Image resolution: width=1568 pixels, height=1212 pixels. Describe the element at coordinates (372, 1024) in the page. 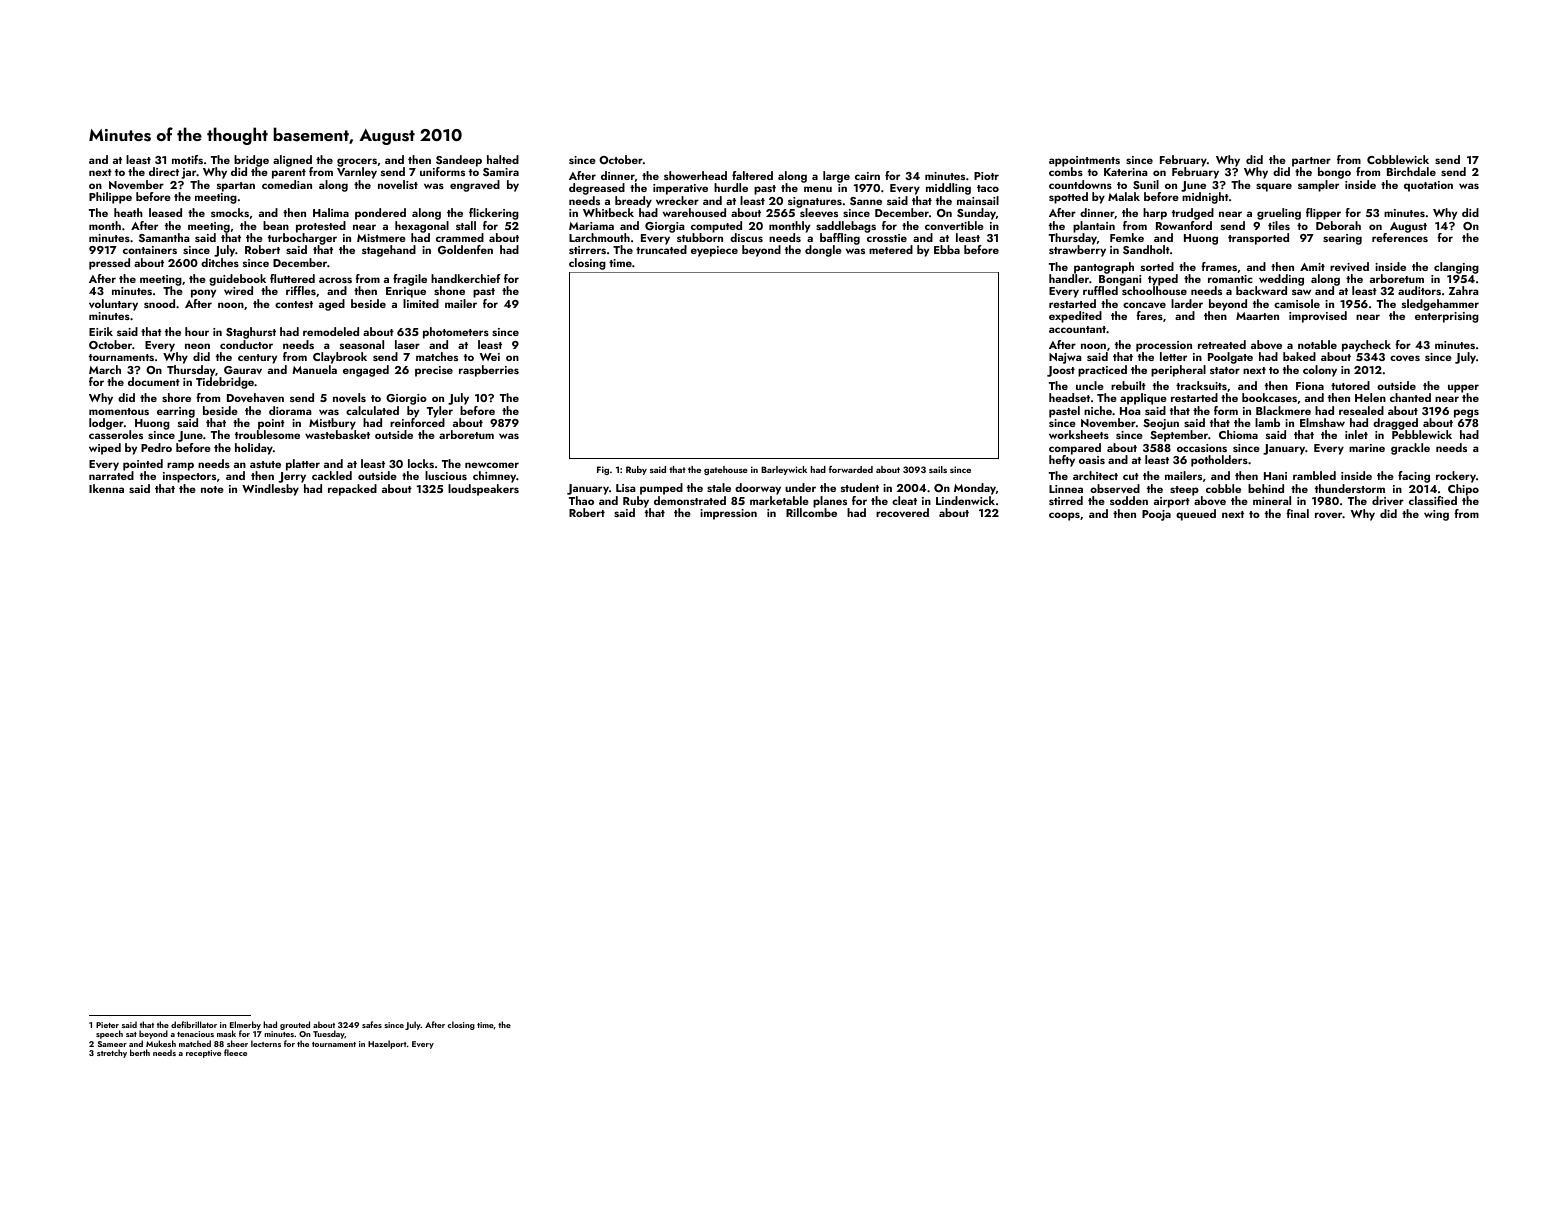

I see `safes` at that location.
